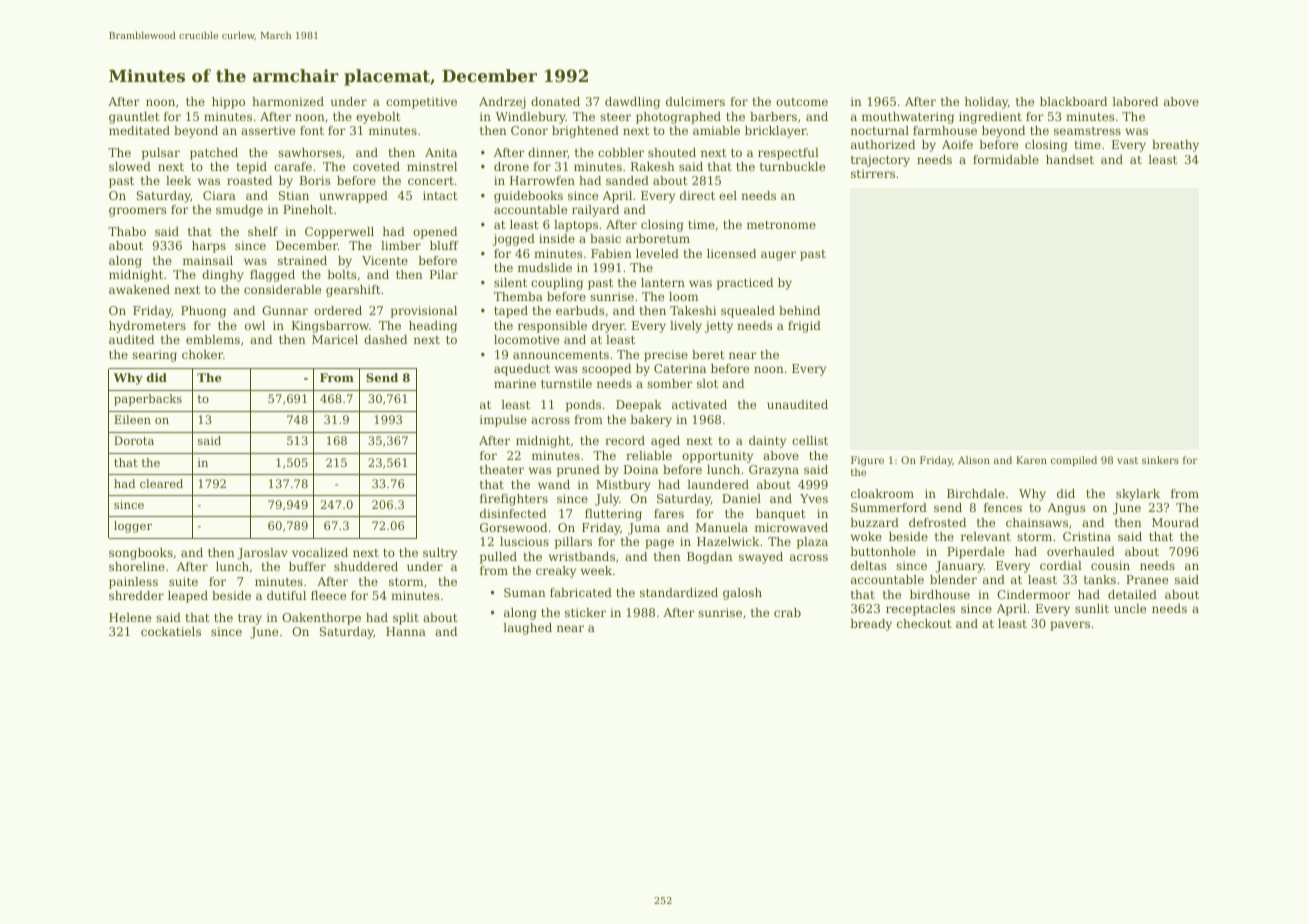 The height and width of the page is (924, 1308). I want to click on bakery, so click(651, 421).
